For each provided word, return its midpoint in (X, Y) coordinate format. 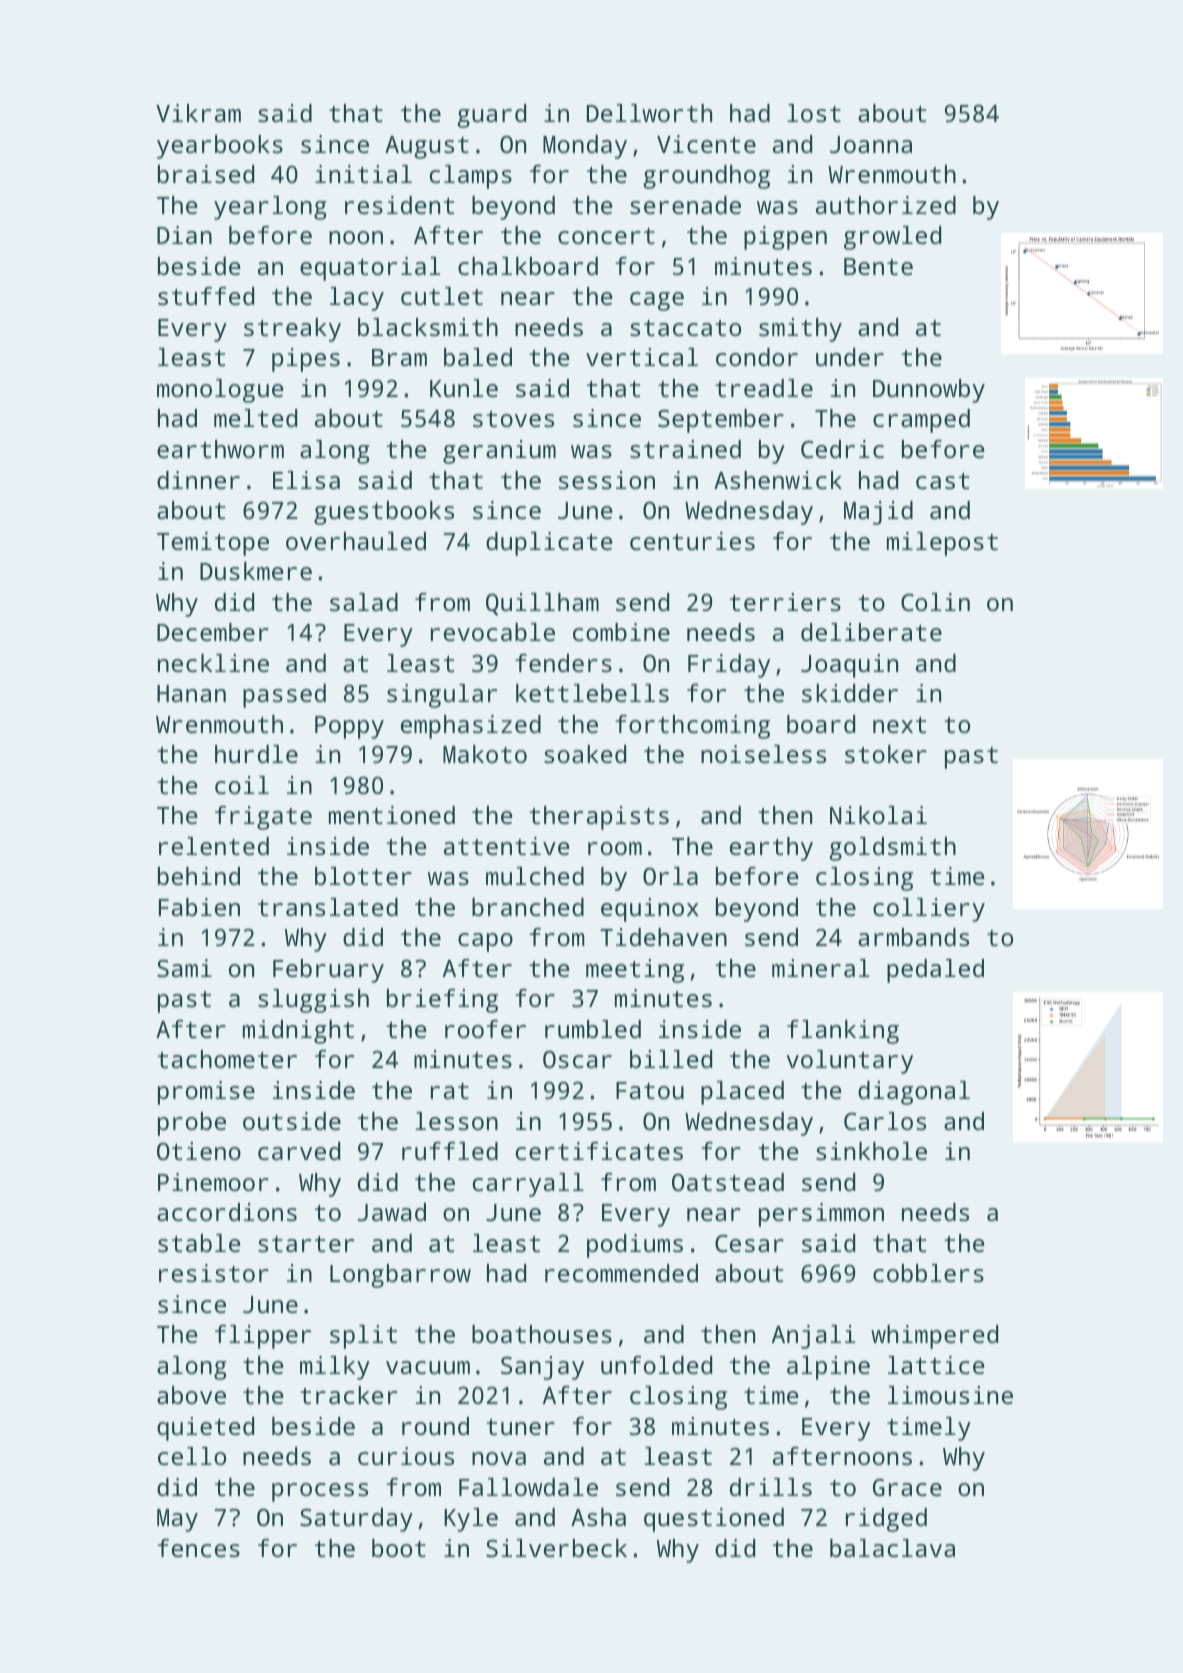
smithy (800, 330)
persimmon (821, 1215)
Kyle (471, 1520)
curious (406, 1456)
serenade (685, 205)
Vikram (198, 113)
